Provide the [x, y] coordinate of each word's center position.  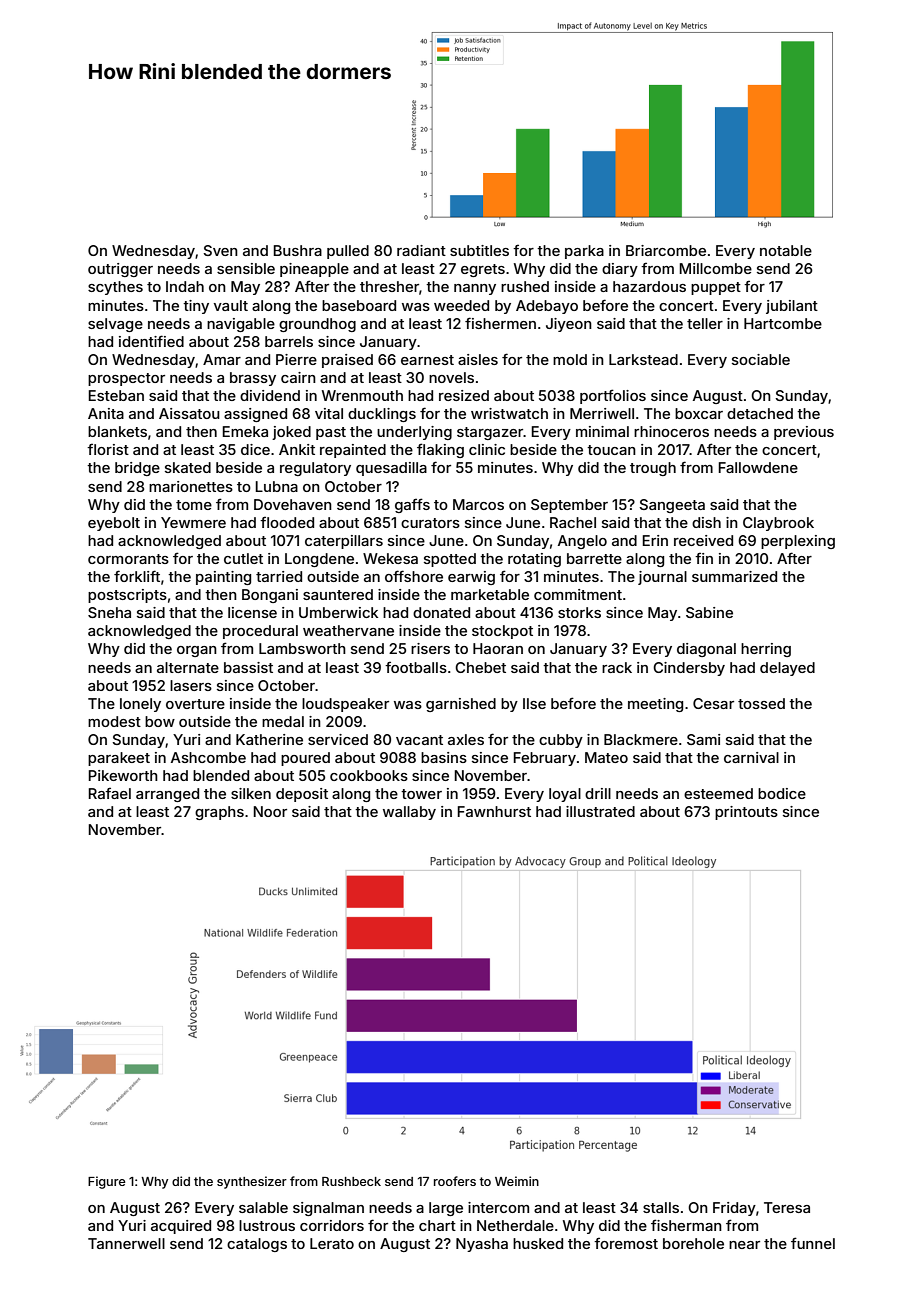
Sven [220, 250]
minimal [602, 431]
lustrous [267, 1225]
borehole [693, 1243]
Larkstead [643, 359]
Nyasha [482, 1245]
